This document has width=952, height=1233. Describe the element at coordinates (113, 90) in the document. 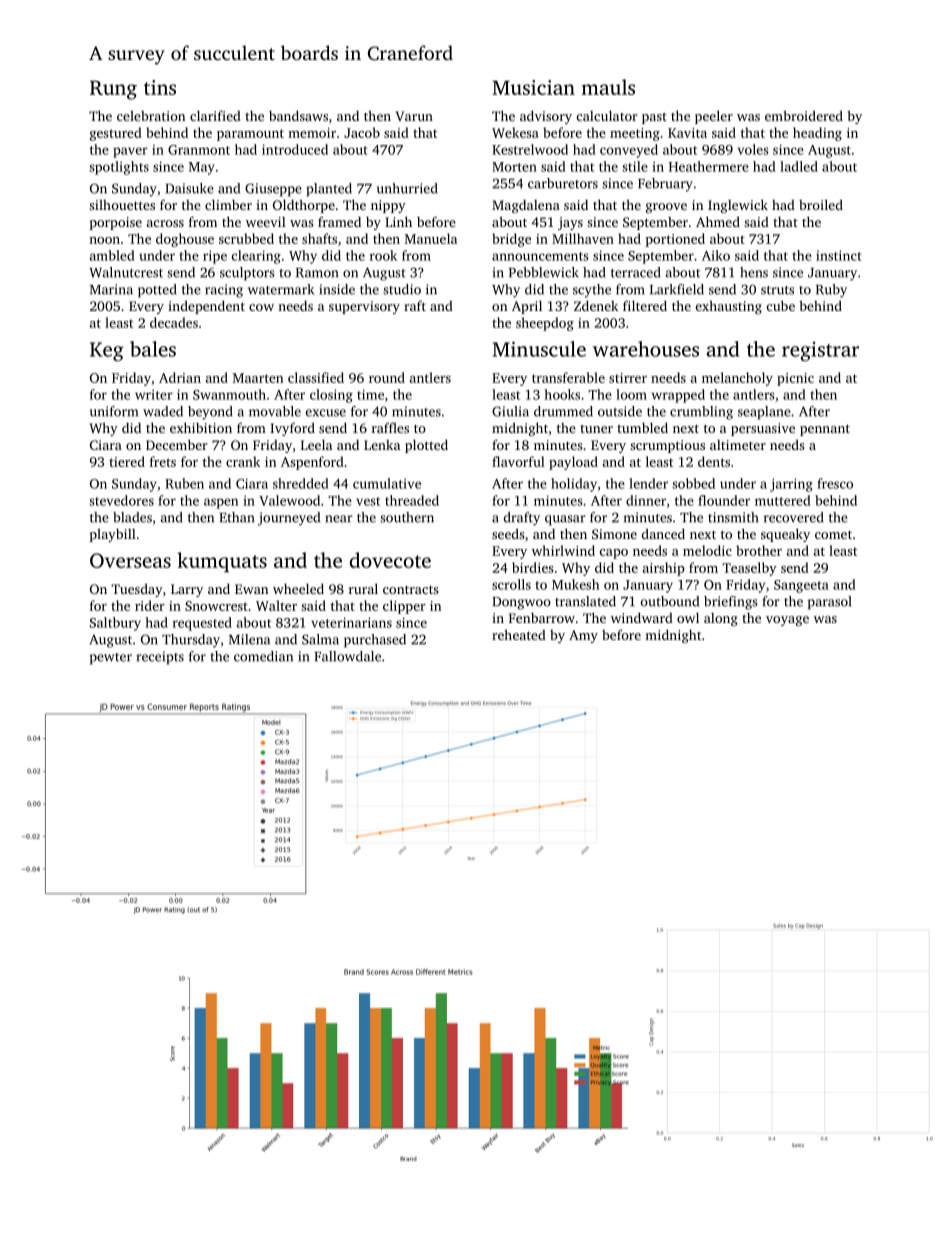

I see `Rung` at that location.
